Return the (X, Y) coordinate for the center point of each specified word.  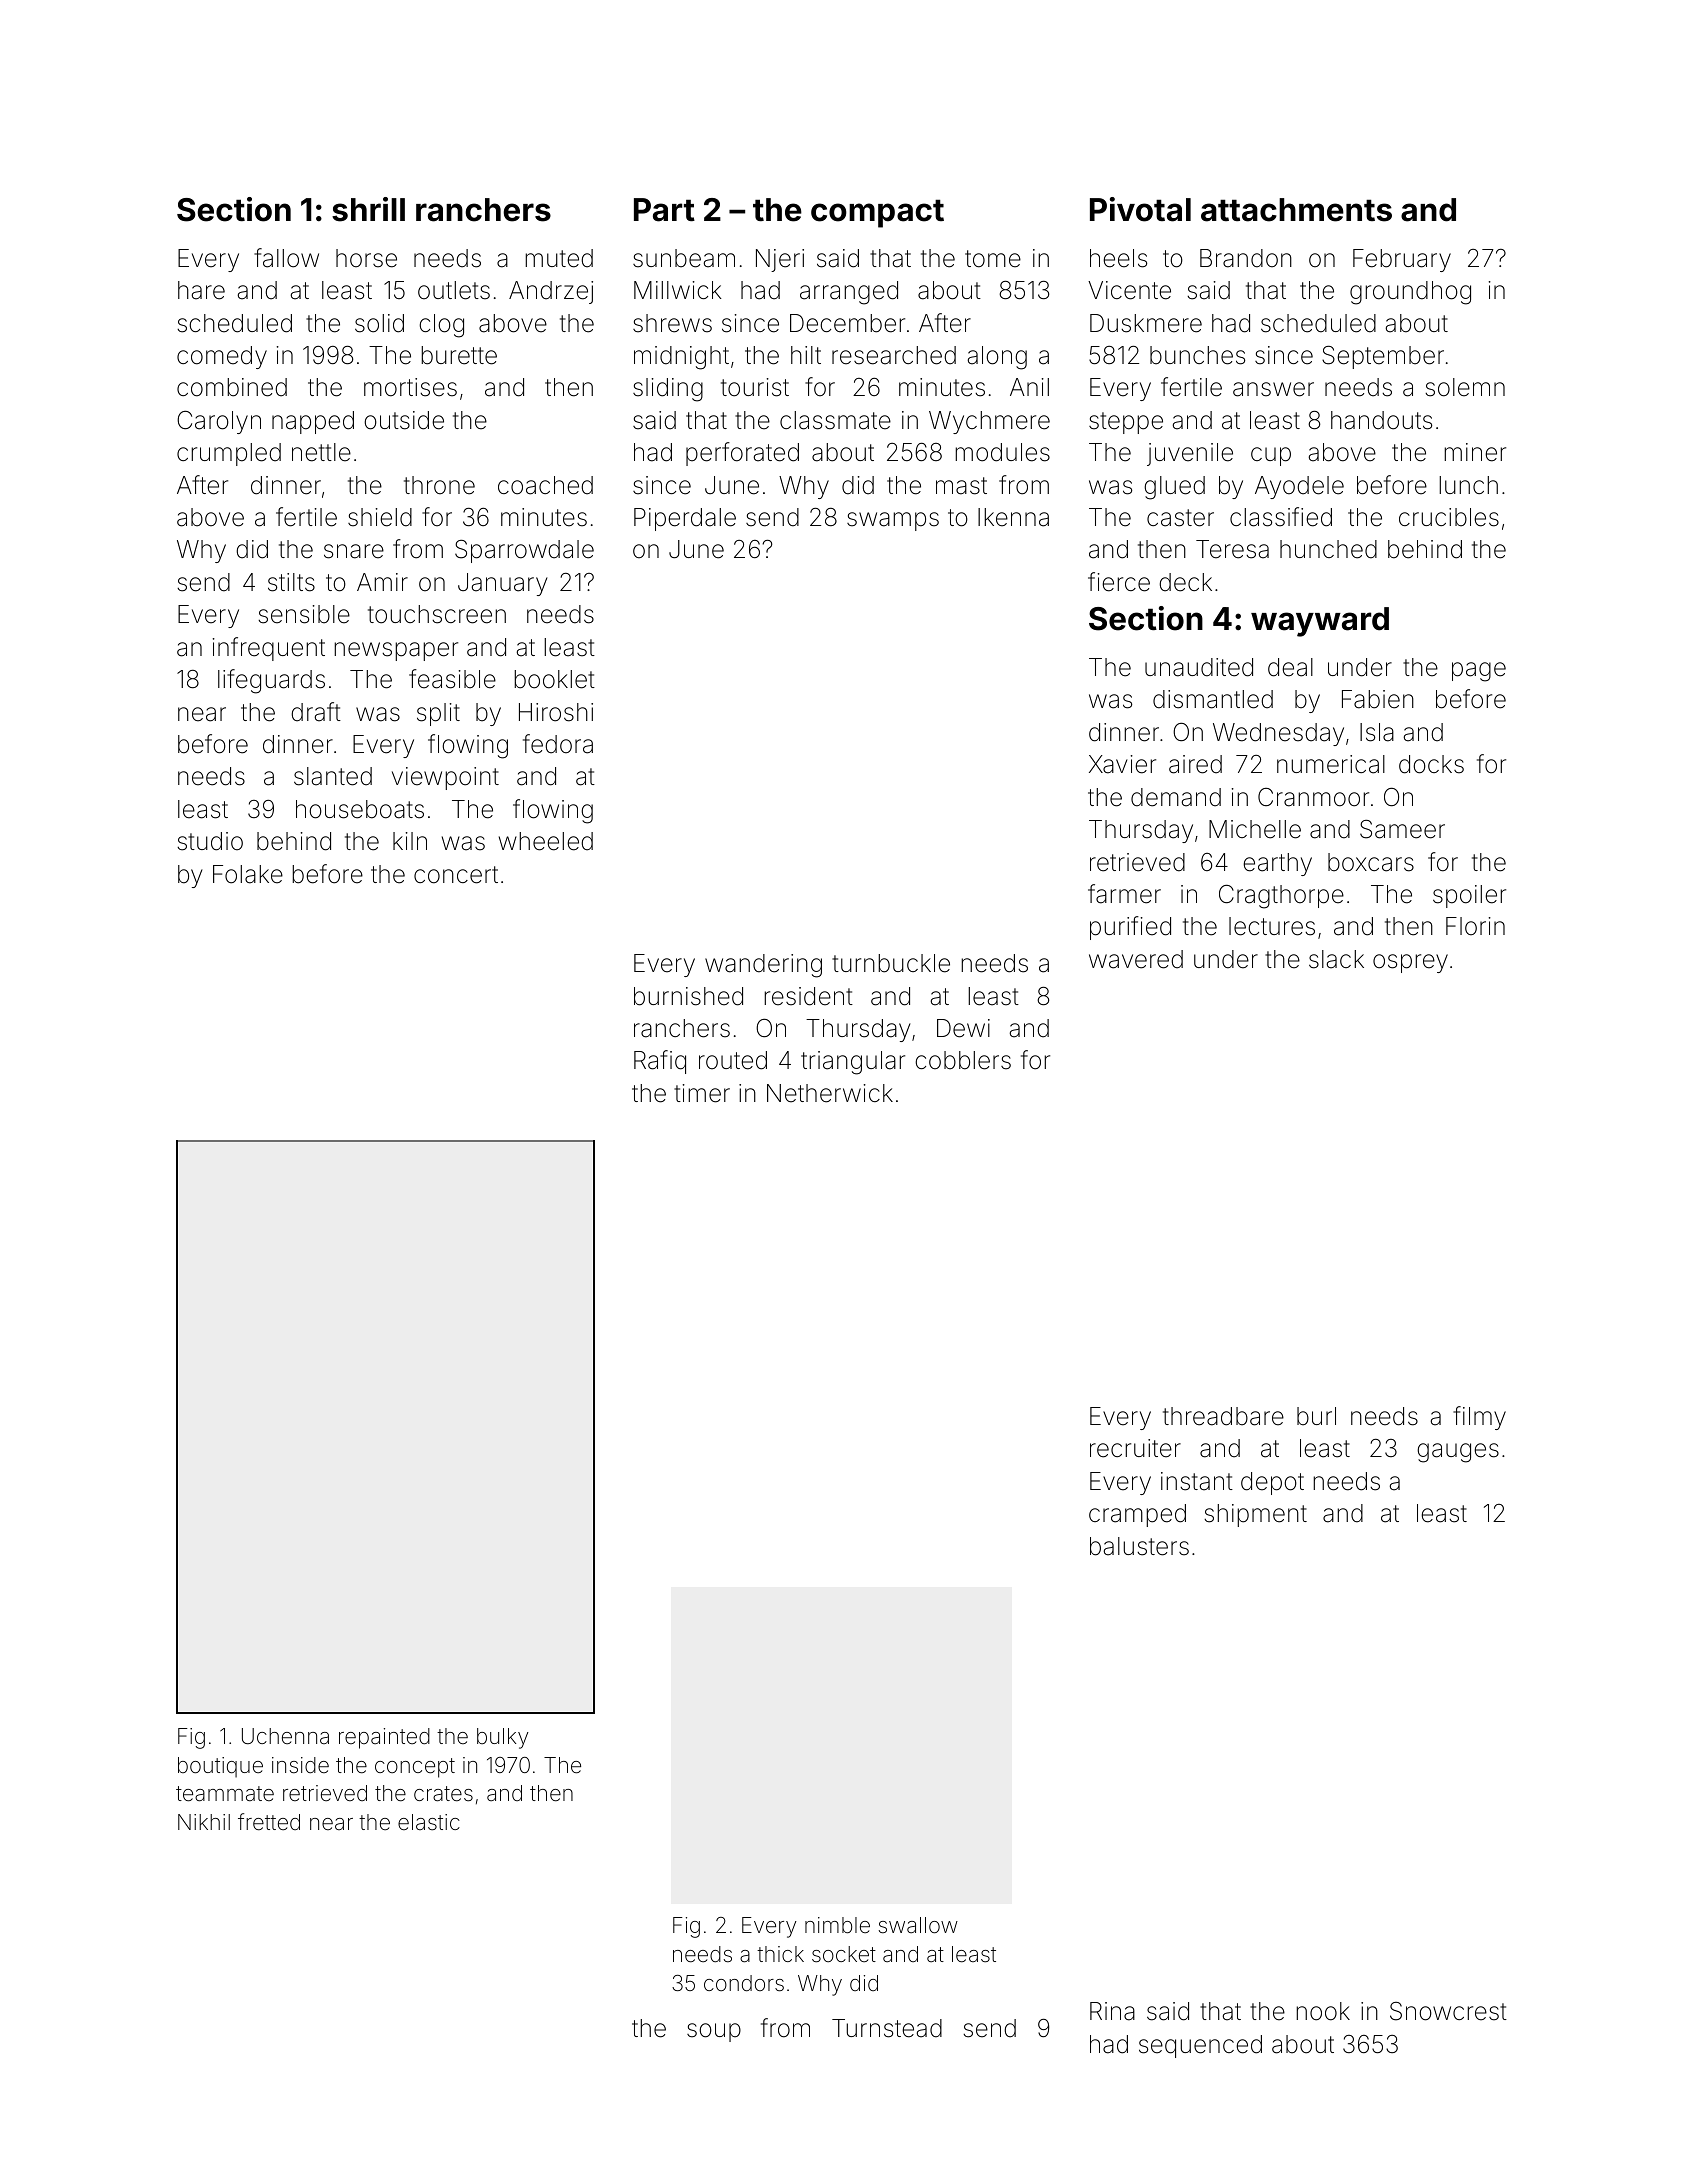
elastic (429, 1822)
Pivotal (1140, 209)
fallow (286, 258)
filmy (1479, 1418)
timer (702, 1093)
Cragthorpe (1281, 897)
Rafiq (660, 1062)
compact (877, 213)
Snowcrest (1448, 2011)
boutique (220, 1767)
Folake (248, 874)
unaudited (1199, 667)
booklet (554, 679)
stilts (291, 582)
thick (780, 1954)
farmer (1124, 894)
